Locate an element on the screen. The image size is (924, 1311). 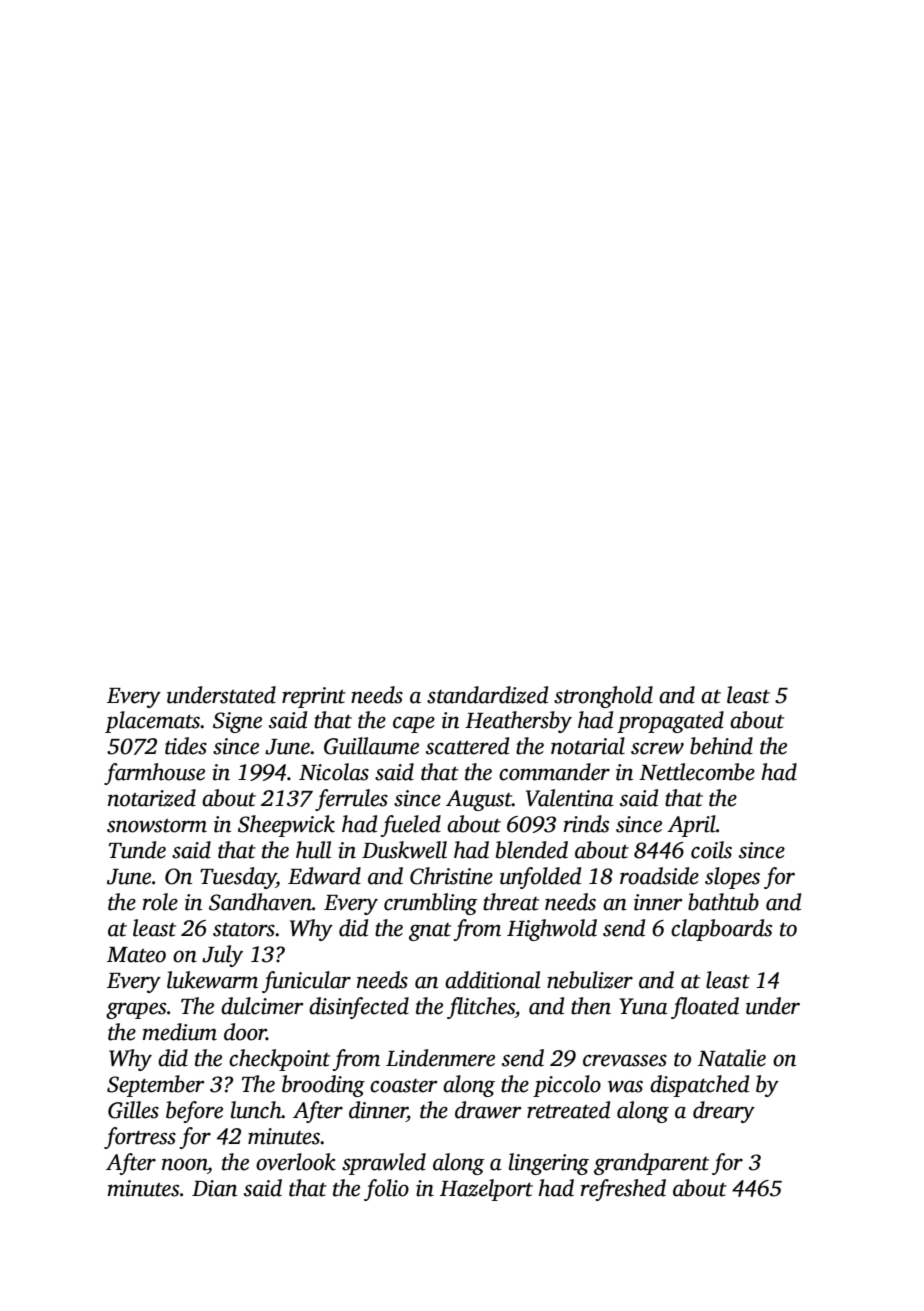
crevasses is located at coordinates (625, 1060).
